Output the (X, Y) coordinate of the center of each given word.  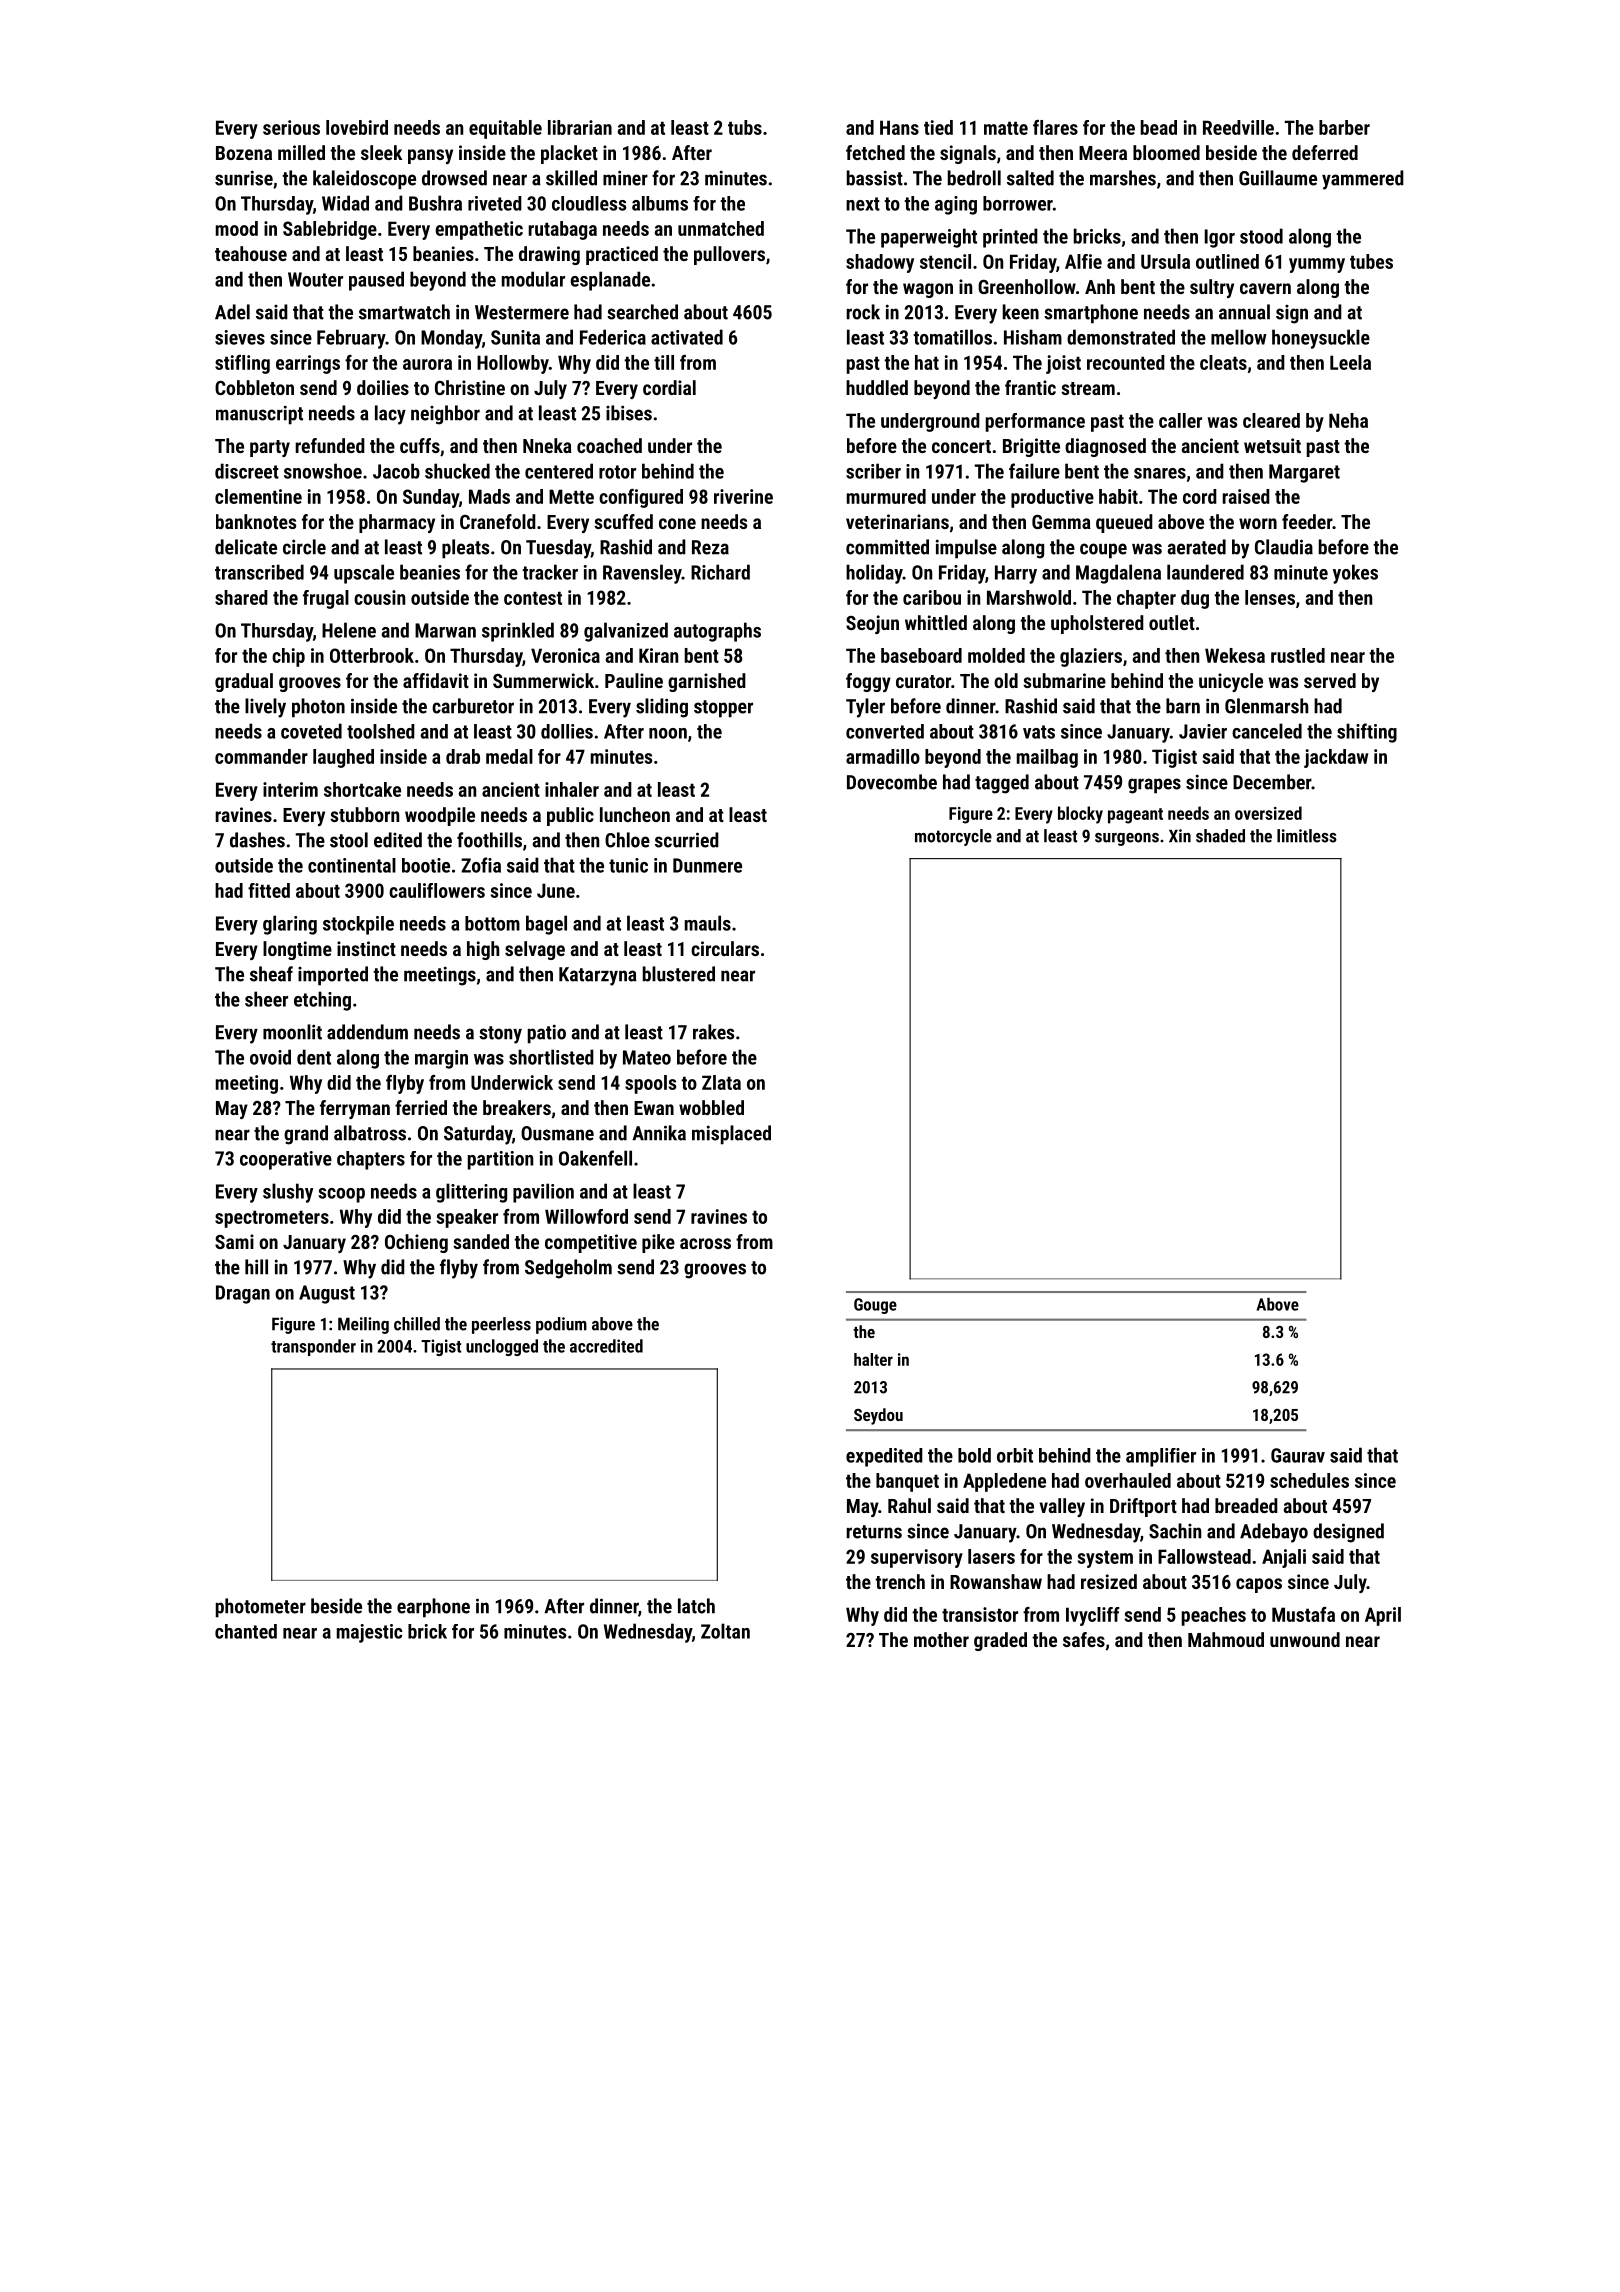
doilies (383, 387)
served (1330, 680)
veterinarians (897, 521)
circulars (725, 948)
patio (547, 1034)
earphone (433, 1608)
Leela (1350, 362)
